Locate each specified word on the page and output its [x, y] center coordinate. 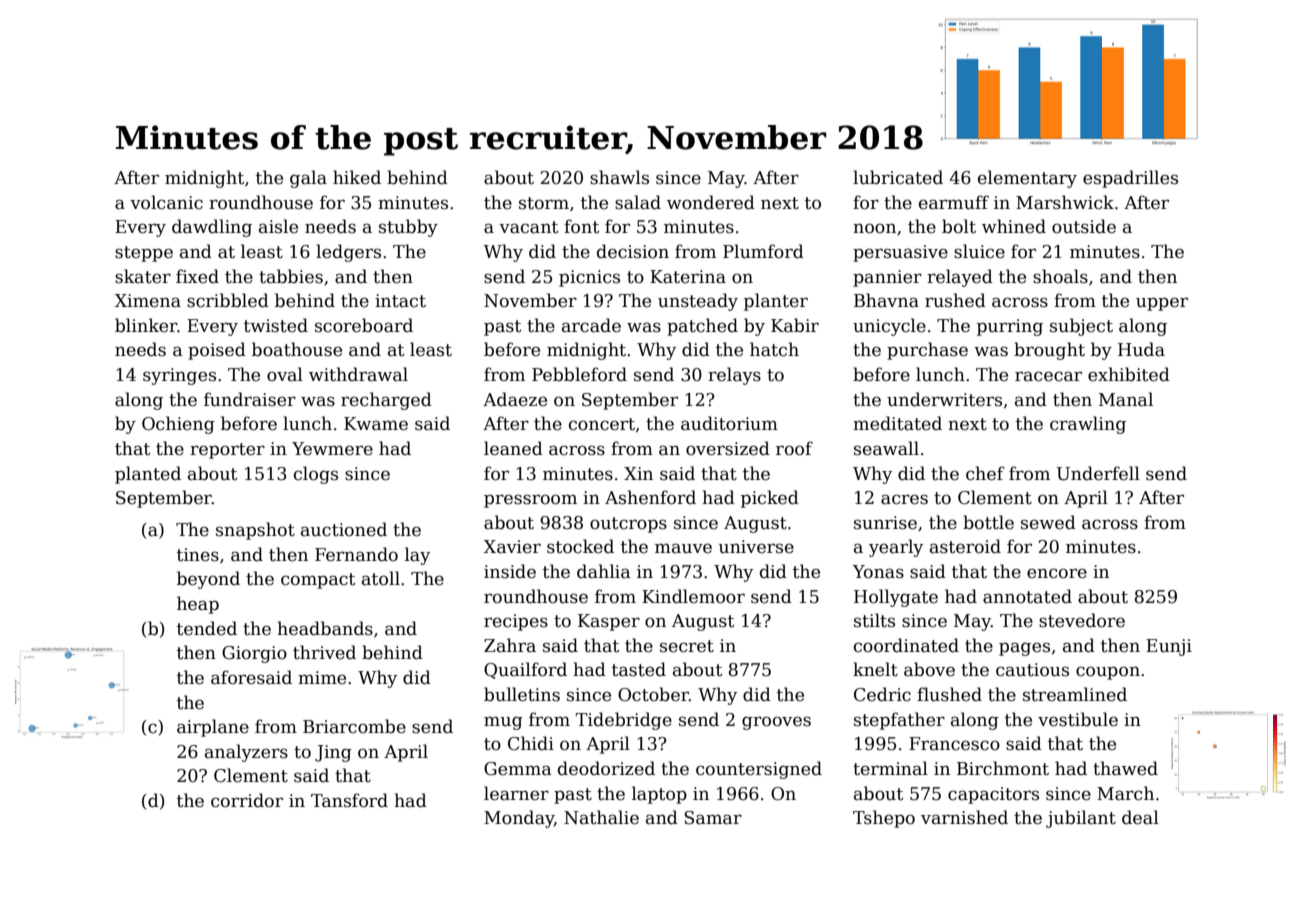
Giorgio [254, 654]
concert [602, 424]
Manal [1126, 399]
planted [148, 475]
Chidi [531, 743]
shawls [619, 177]
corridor [247, 800]
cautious [1032, 670]
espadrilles [1130, 179]
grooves [776, 723]
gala [308, 179]
